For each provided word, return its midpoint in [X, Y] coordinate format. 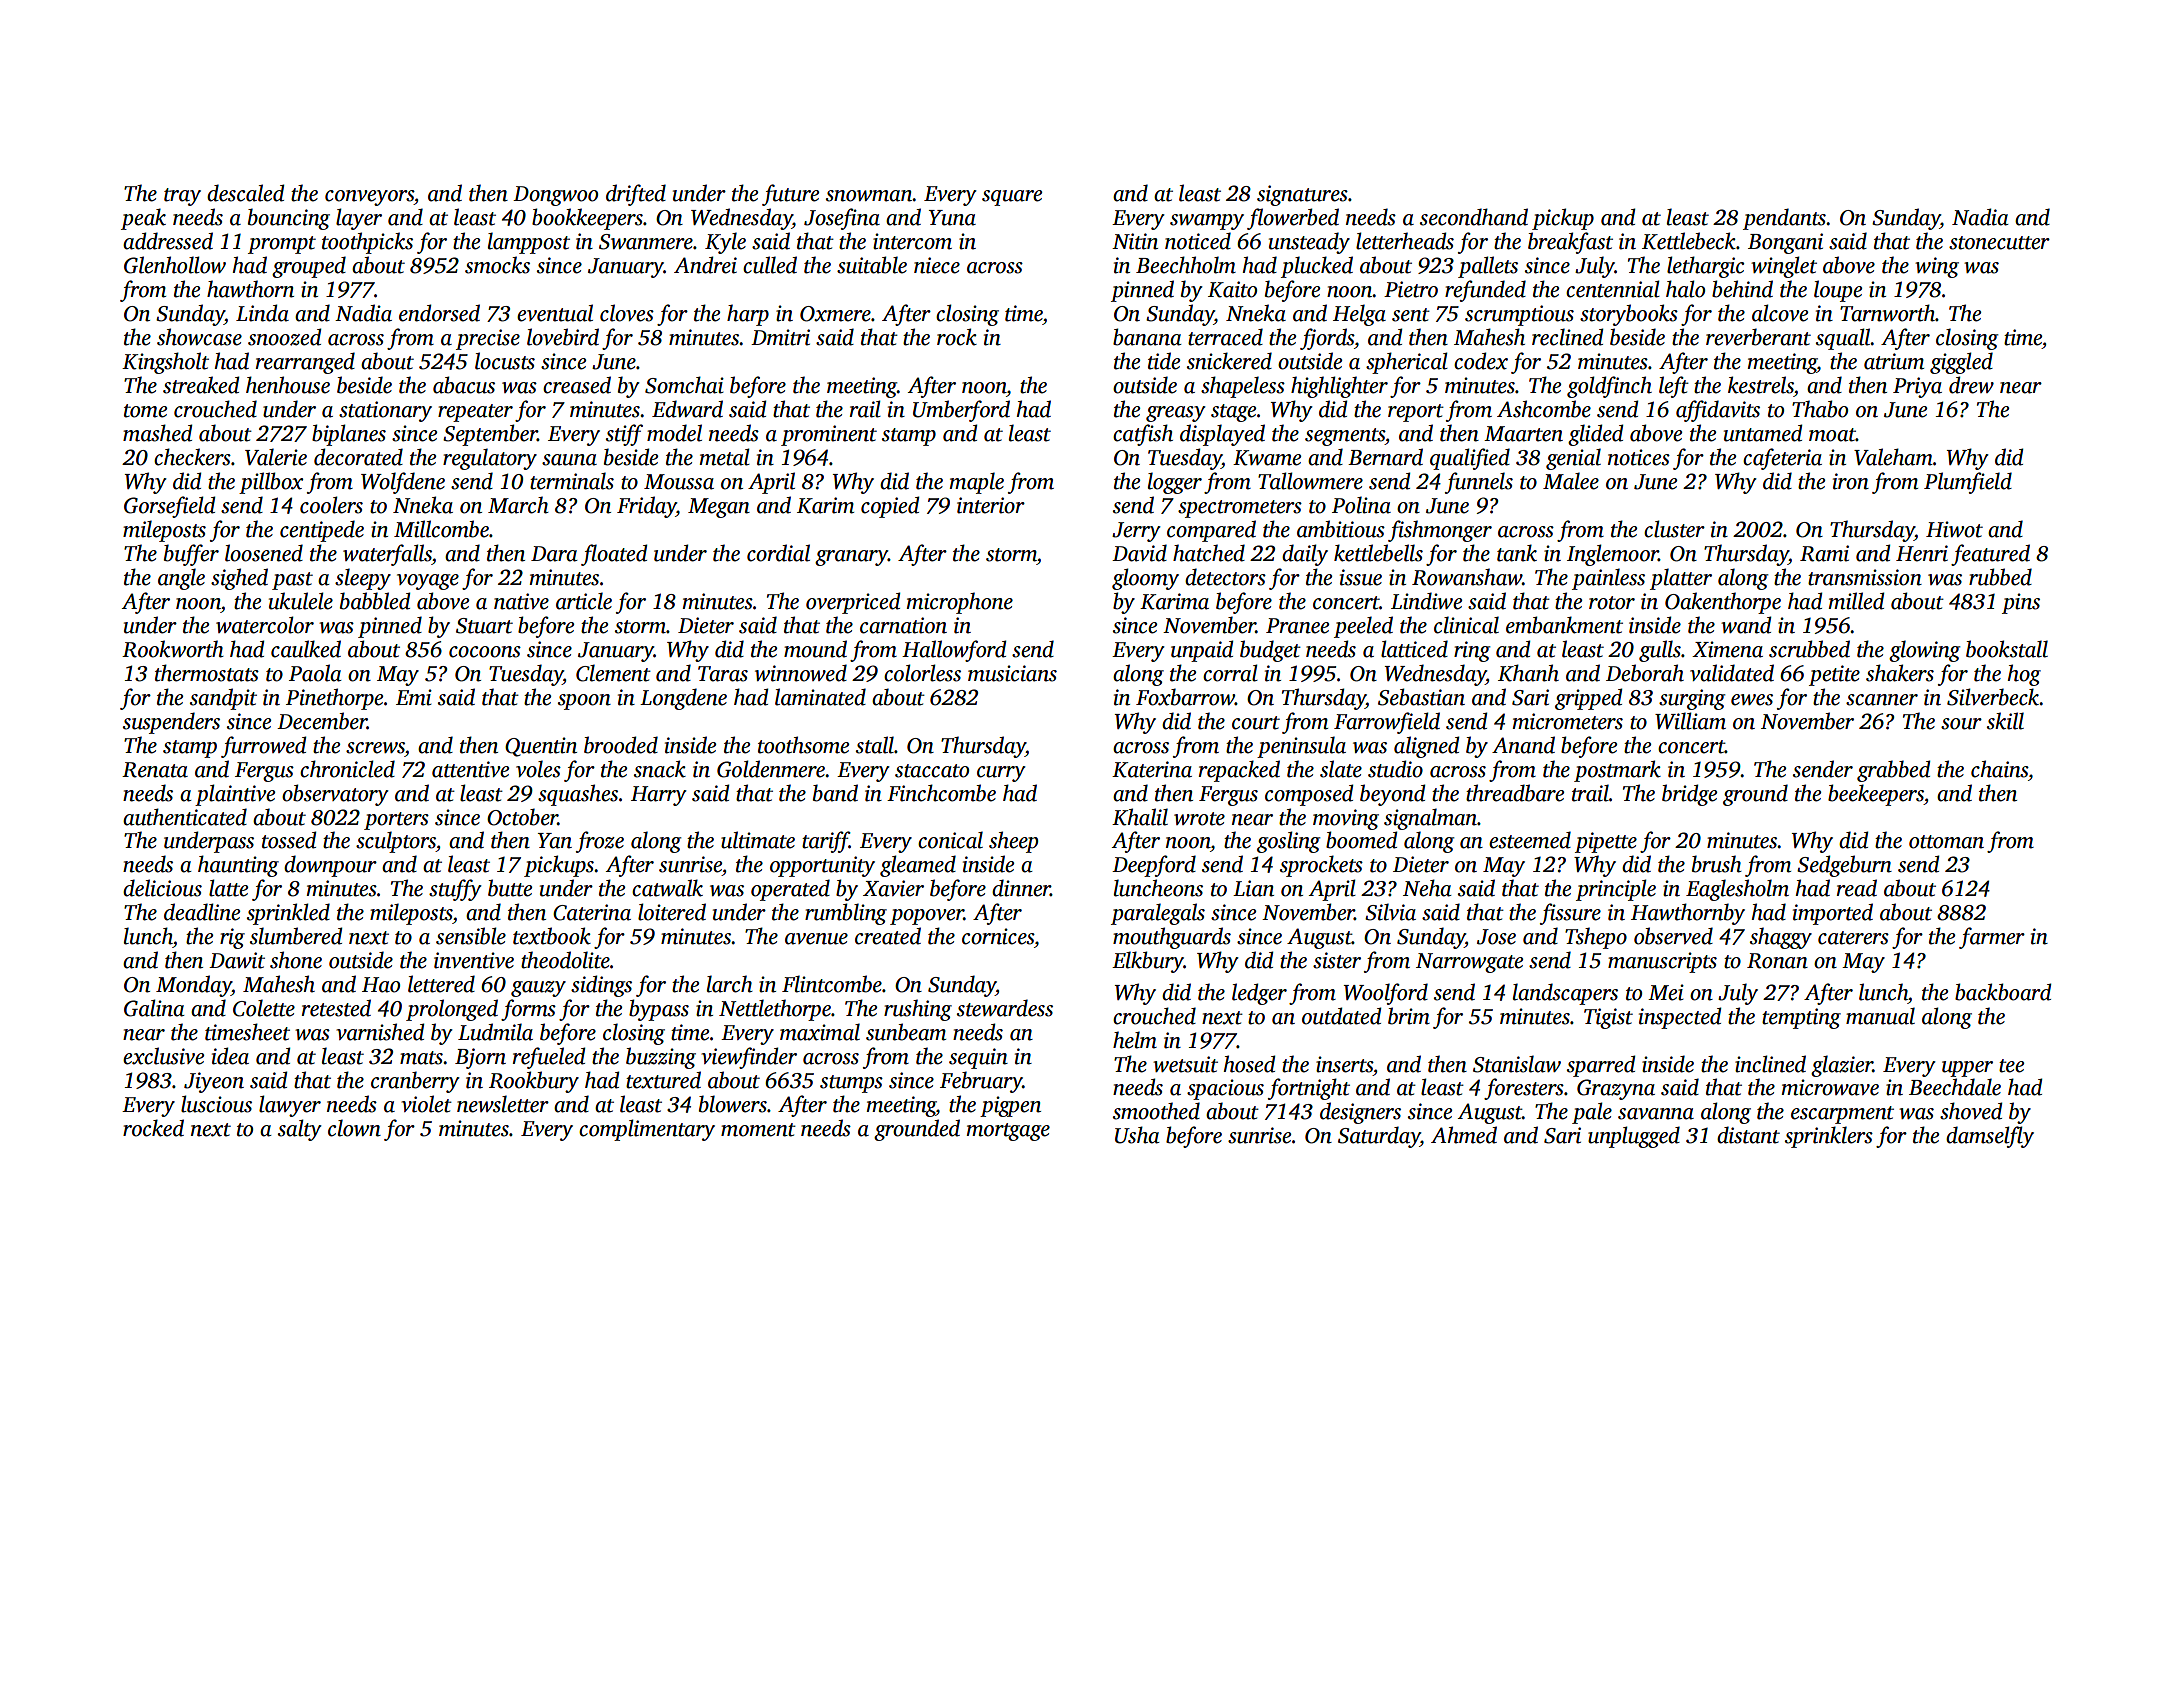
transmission [1865, 577]
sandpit [223, 699]
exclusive [163, 1056]
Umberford [961, 411]
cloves [627, 313]
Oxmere [835, 314]
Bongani [1785, 243]
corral [1230, 673]
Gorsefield [170, 507]
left [1674, 387]
